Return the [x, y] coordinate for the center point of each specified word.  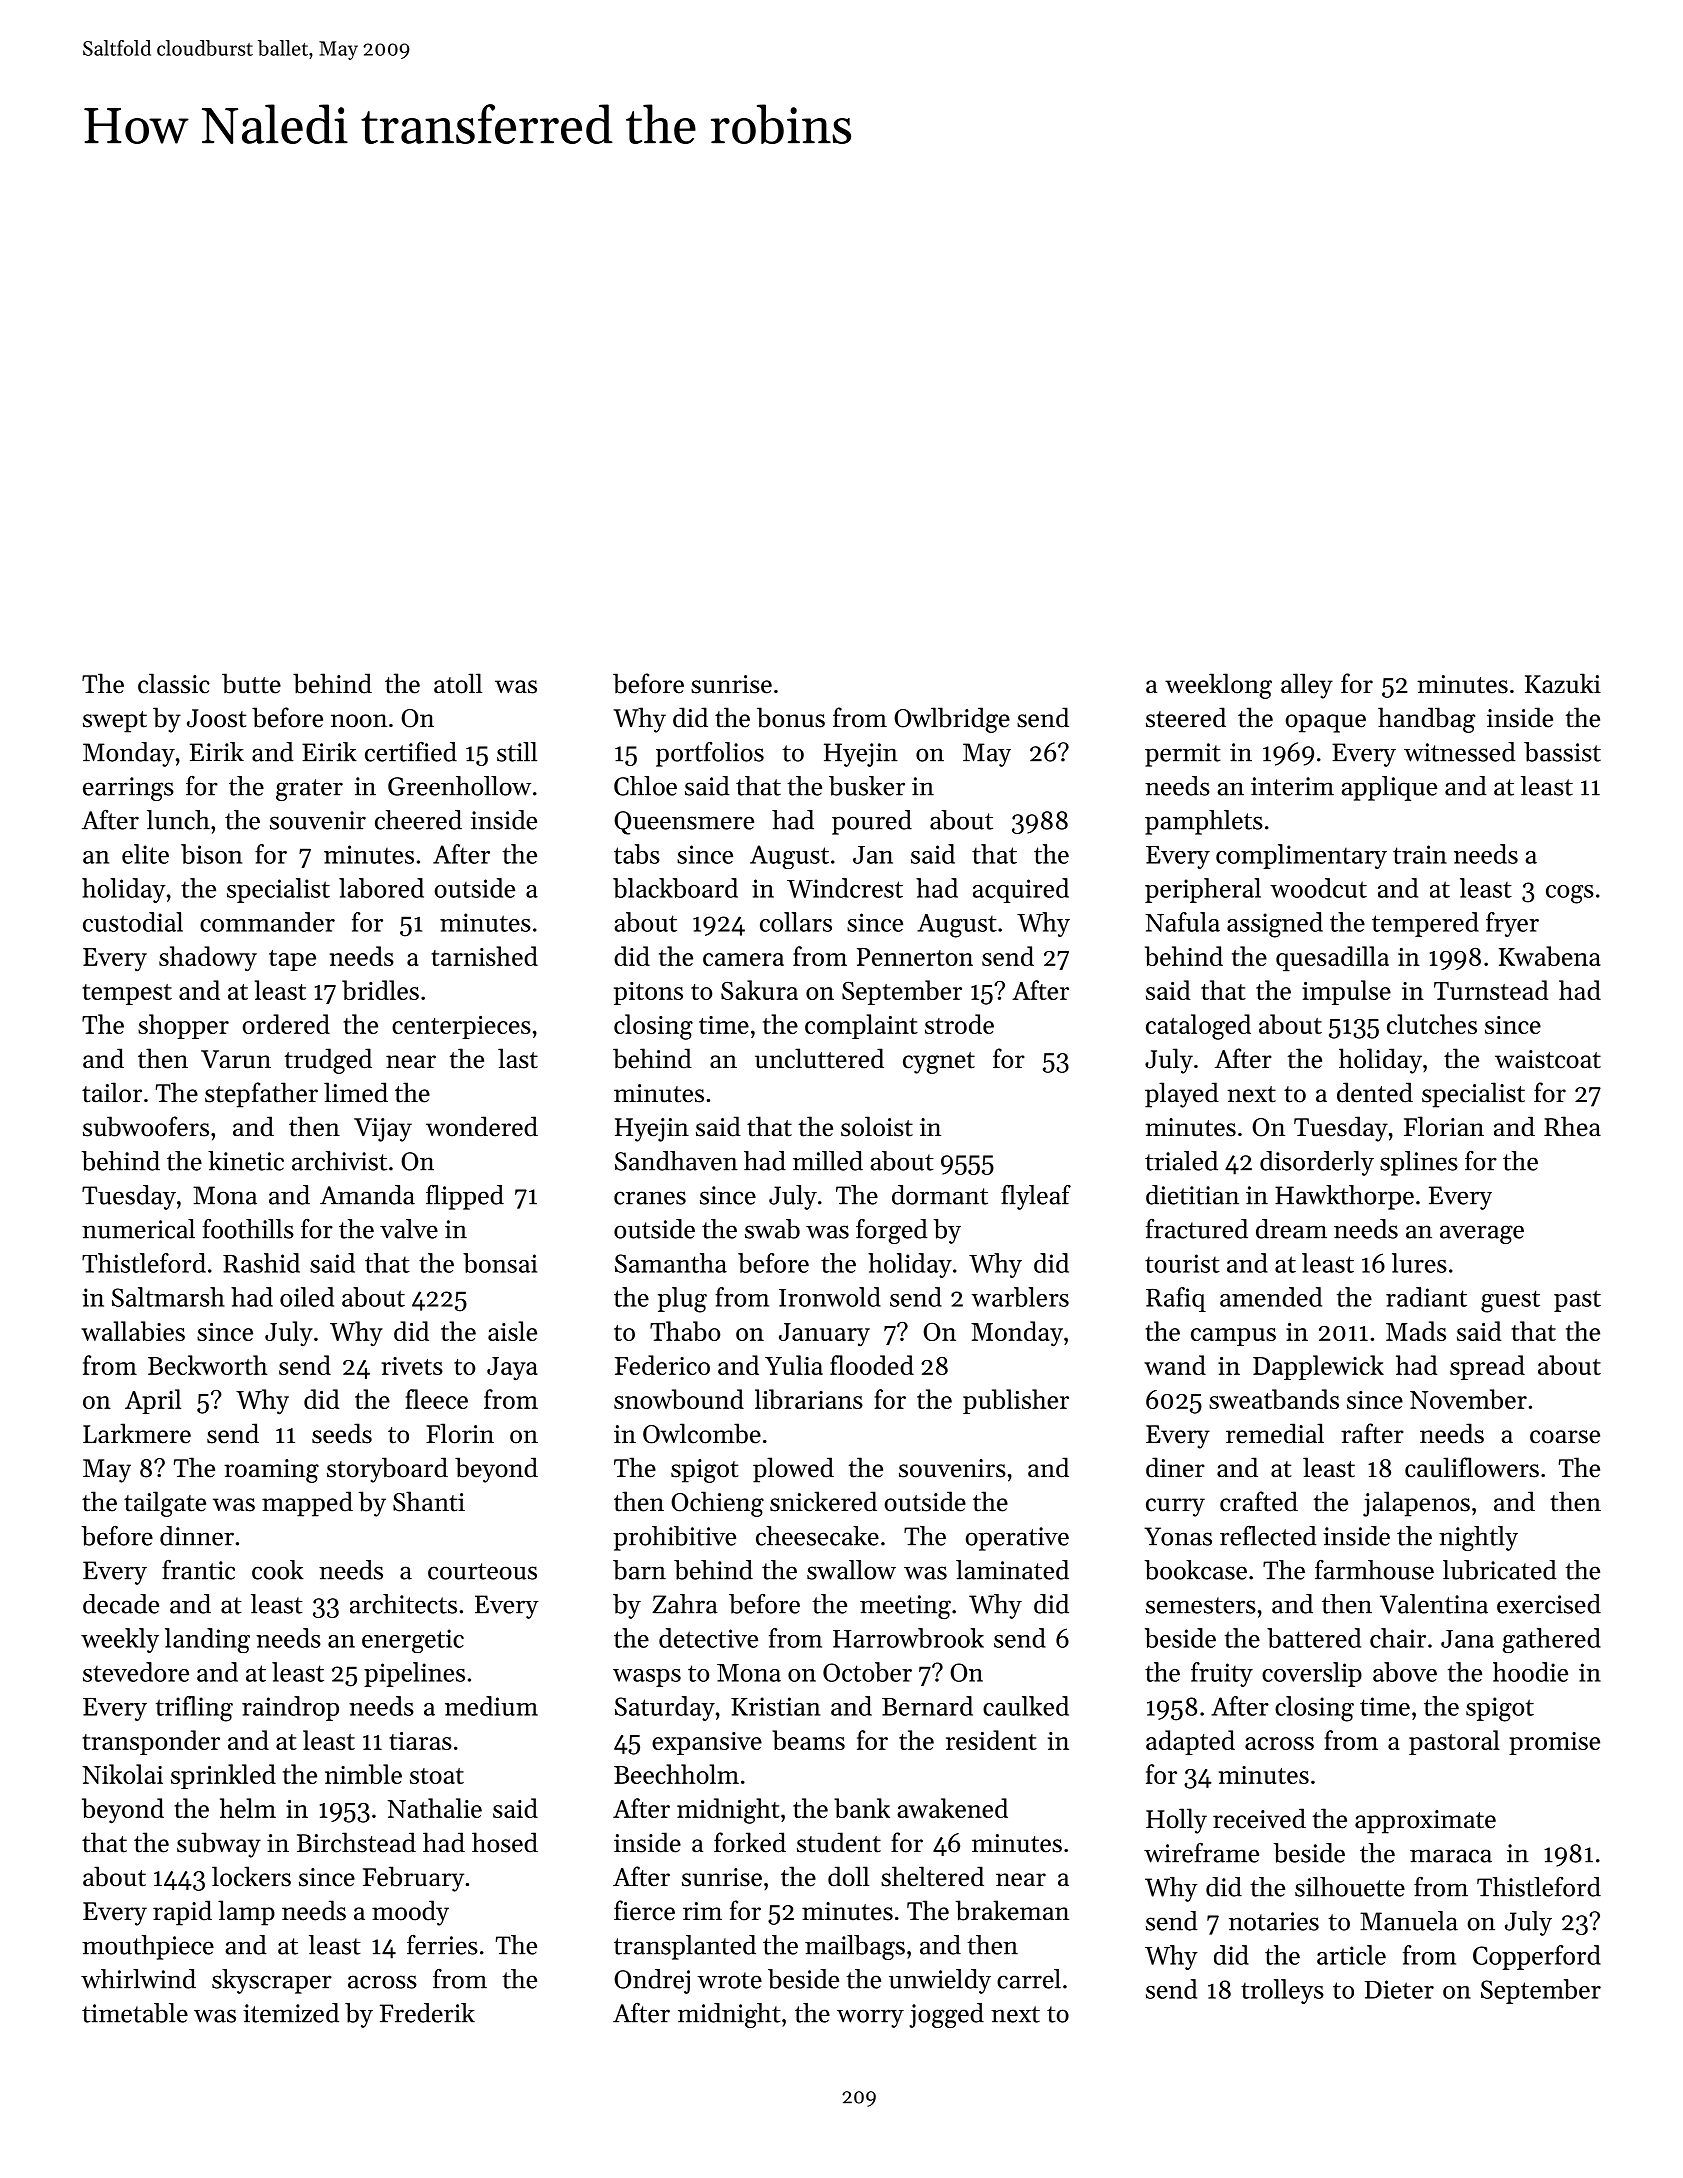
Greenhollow [459, 786]
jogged [946, 2015]
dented [1375, 1092]
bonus [791, 717]
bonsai [500, 1263]
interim [1292, 786]
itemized [291, 2013]
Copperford [1537, 1957]
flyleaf [1036, 1197]
